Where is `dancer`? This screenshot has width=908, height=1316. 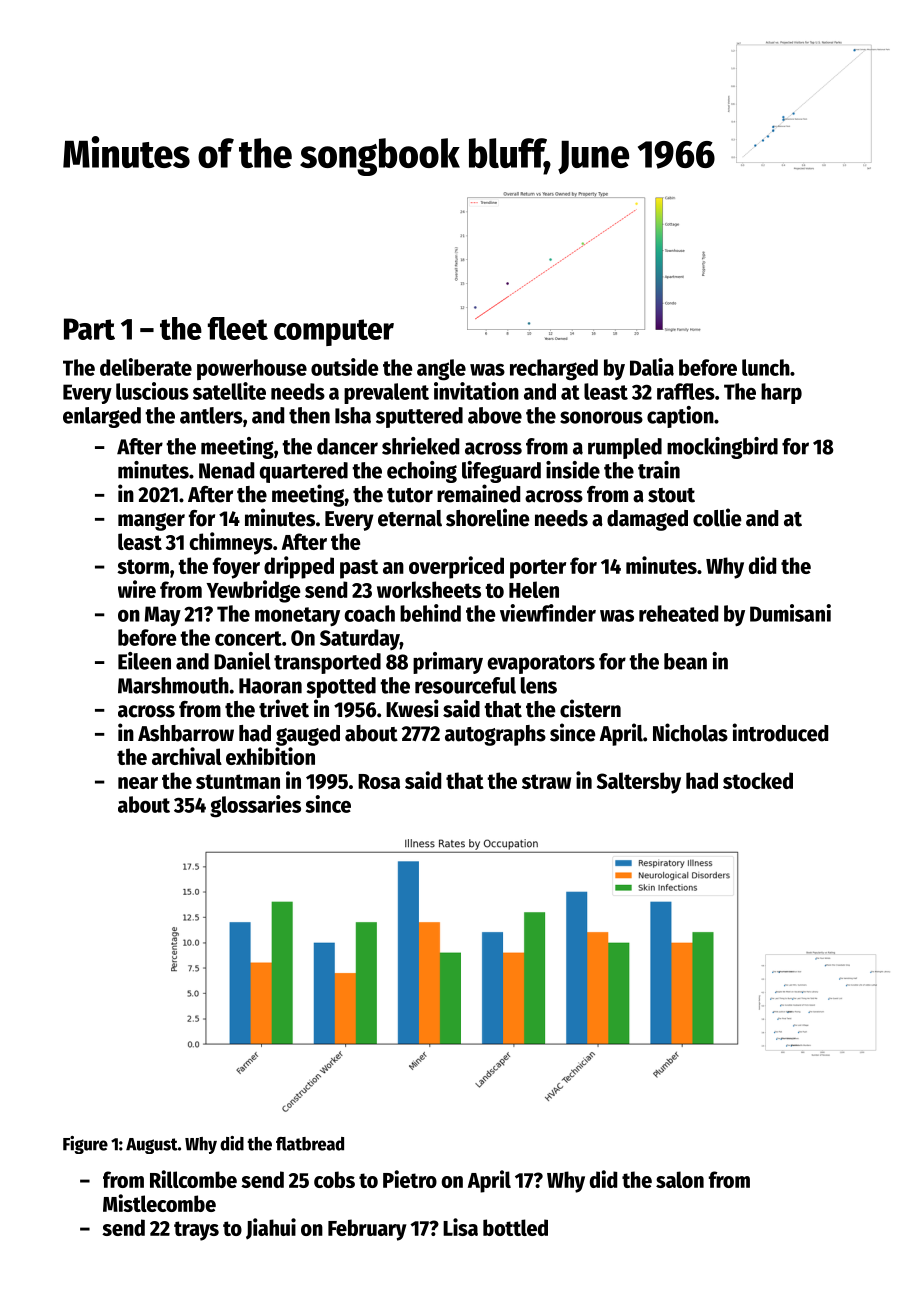 dancer is located at coordinates (347, 446).
